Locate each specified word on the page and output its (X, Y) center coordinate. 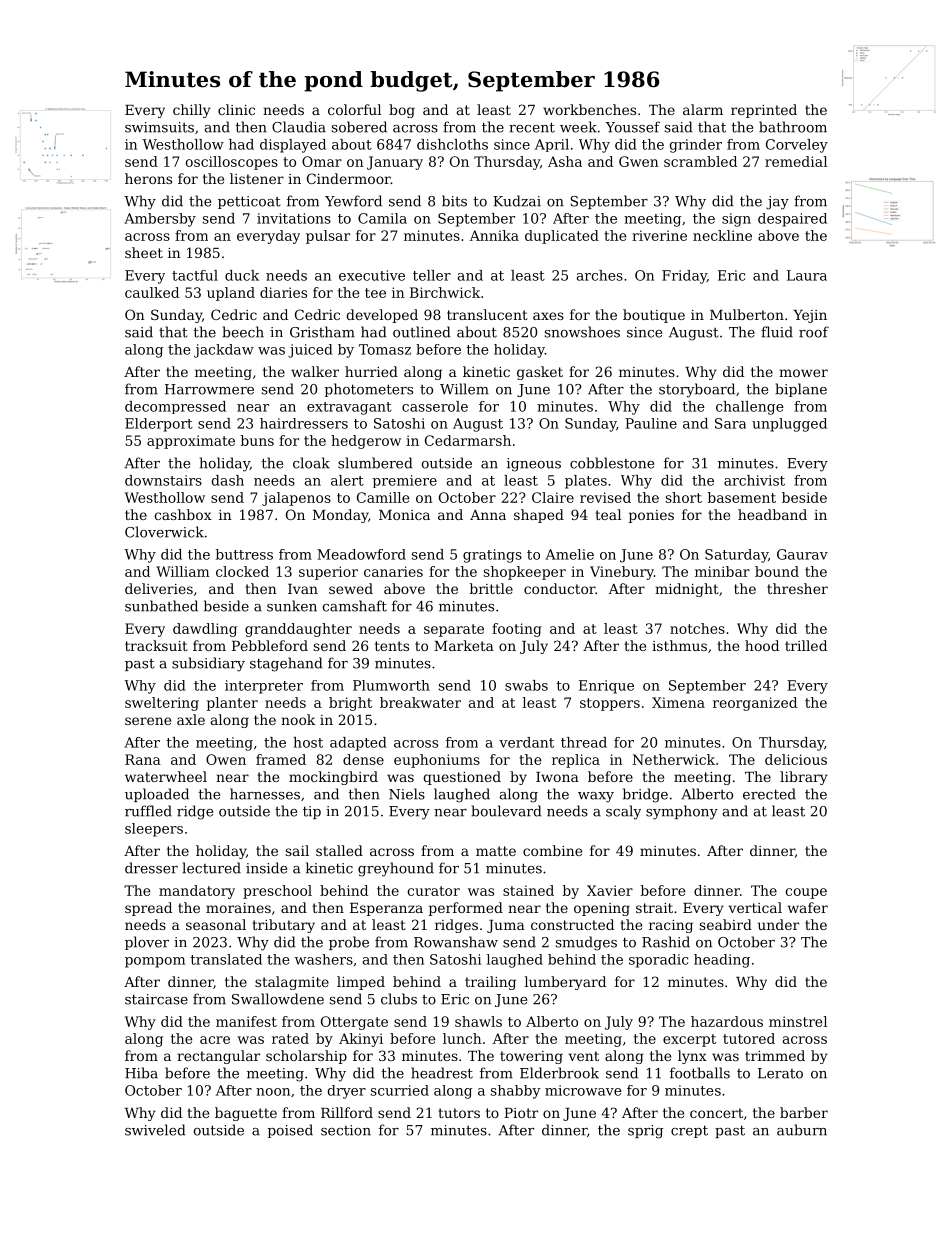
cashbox (183, 514)
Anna (488, 515)
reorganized (755, 704)
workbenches (589, 109)
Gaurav (802, 554)
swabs (526, 685)
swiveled (155, 1130)
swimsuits (159, 127)
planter (232, 704)
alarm (703, 109)
